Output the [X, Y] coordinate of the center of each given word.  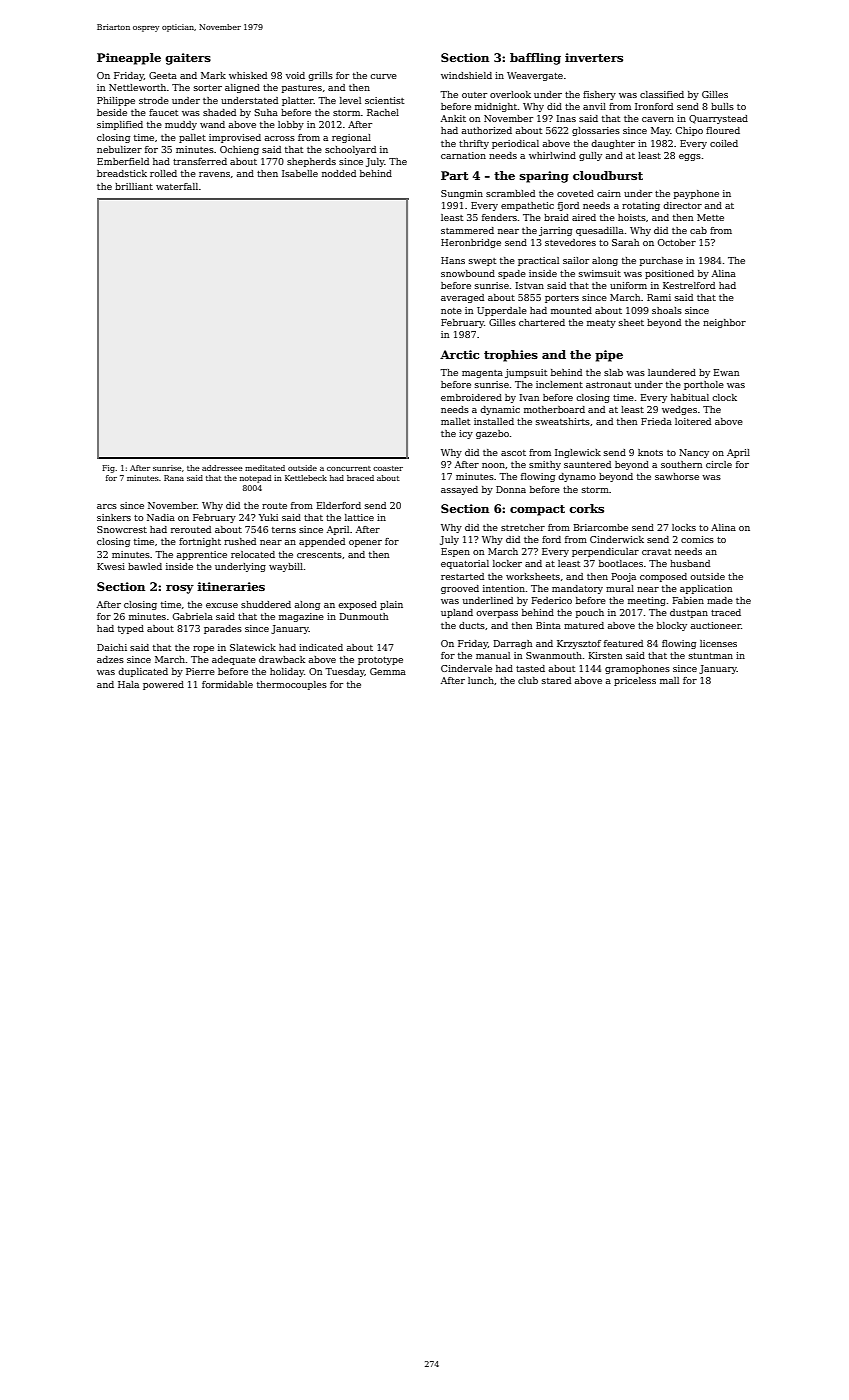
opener [365, 543]
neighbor [724, 323]
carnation [463, 155]
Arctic [459, 354]
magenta [482, 374]
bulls [722, 106]
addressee [222, 468]
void [295, 75]
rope [203, 649]
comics [697, 539]
